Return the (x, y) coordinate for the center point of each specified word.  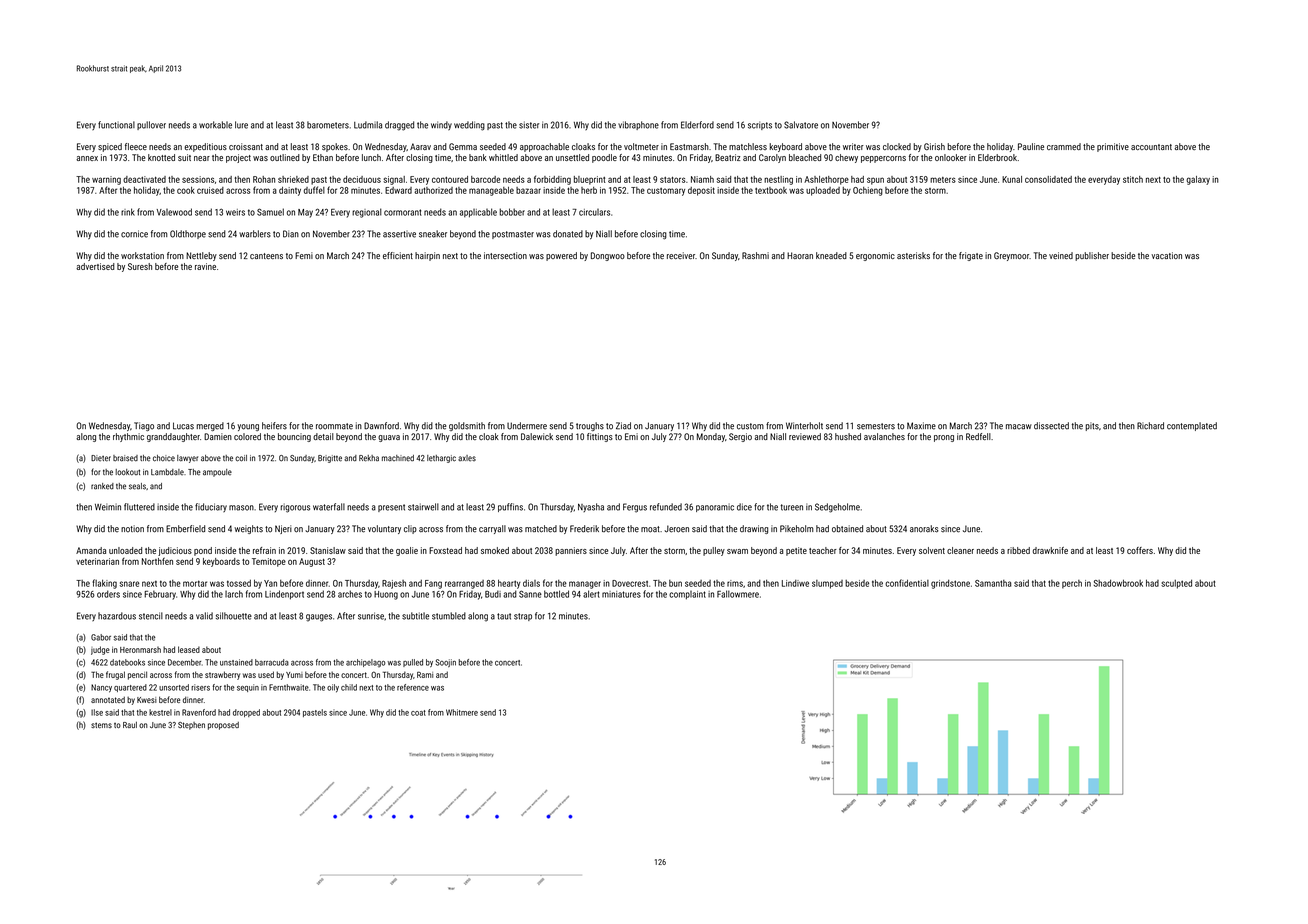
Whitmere (462, 712)
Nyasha (591, 507)
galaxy (1198, 180)
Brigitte (330, 459)
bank (478, 157)
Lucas (183, 426)
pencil (137, 675)
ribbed (1018, 550)
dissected (1051, 426)
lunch (371, 157)
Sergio (740, 437)
